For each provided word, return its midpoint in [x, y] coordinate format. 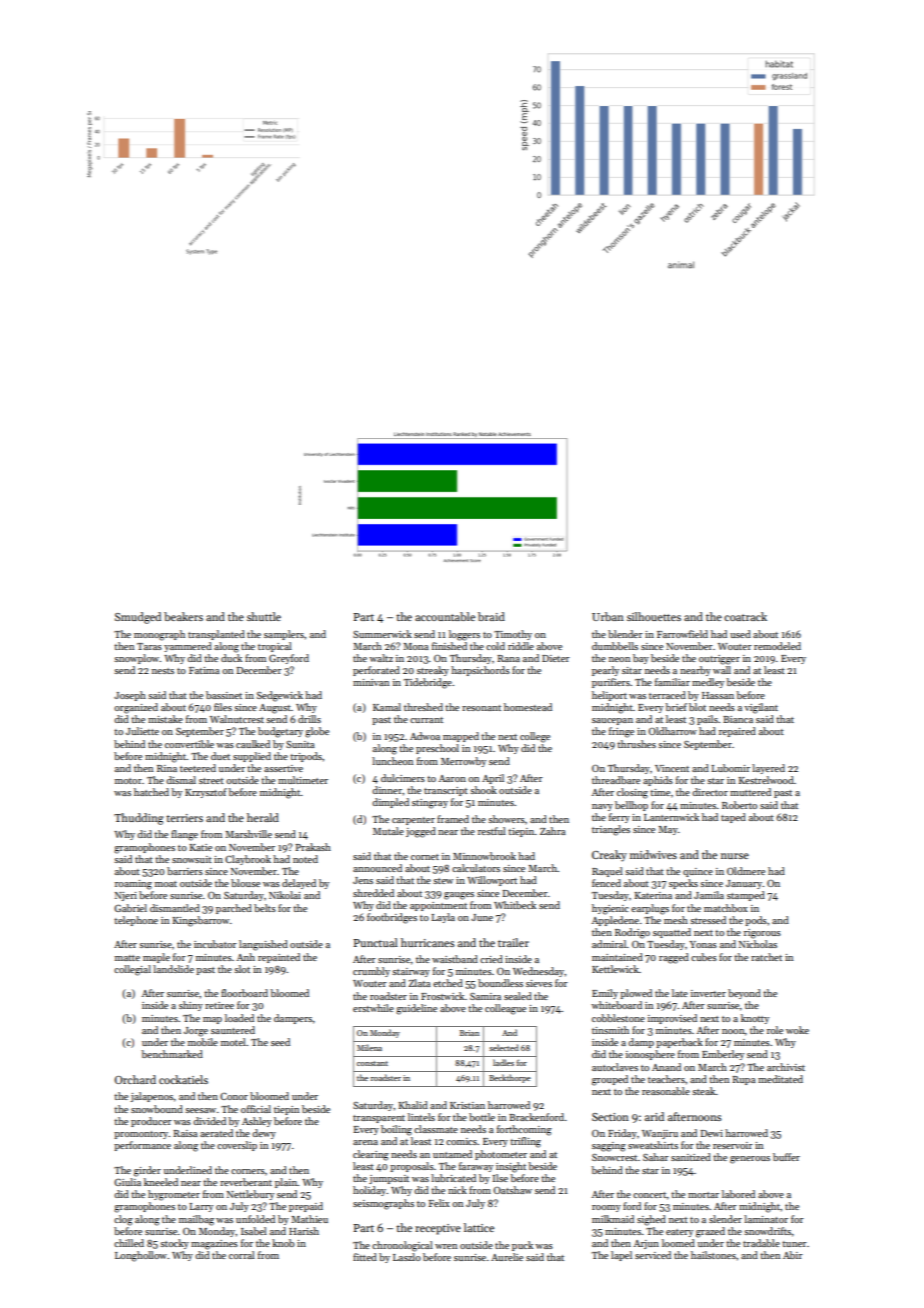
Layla [443, 918]
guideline [416, 1009]
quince [698, 872]
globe [317, 732]
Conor [234, 1096]
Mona [416, 646]
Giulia [127, 1182]
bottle [482, 1117]
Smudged [138, 618]
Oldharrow [672, 731]
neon [619, 659]
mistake [165, 719]
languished [263, 945]
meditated [780, 1079]
